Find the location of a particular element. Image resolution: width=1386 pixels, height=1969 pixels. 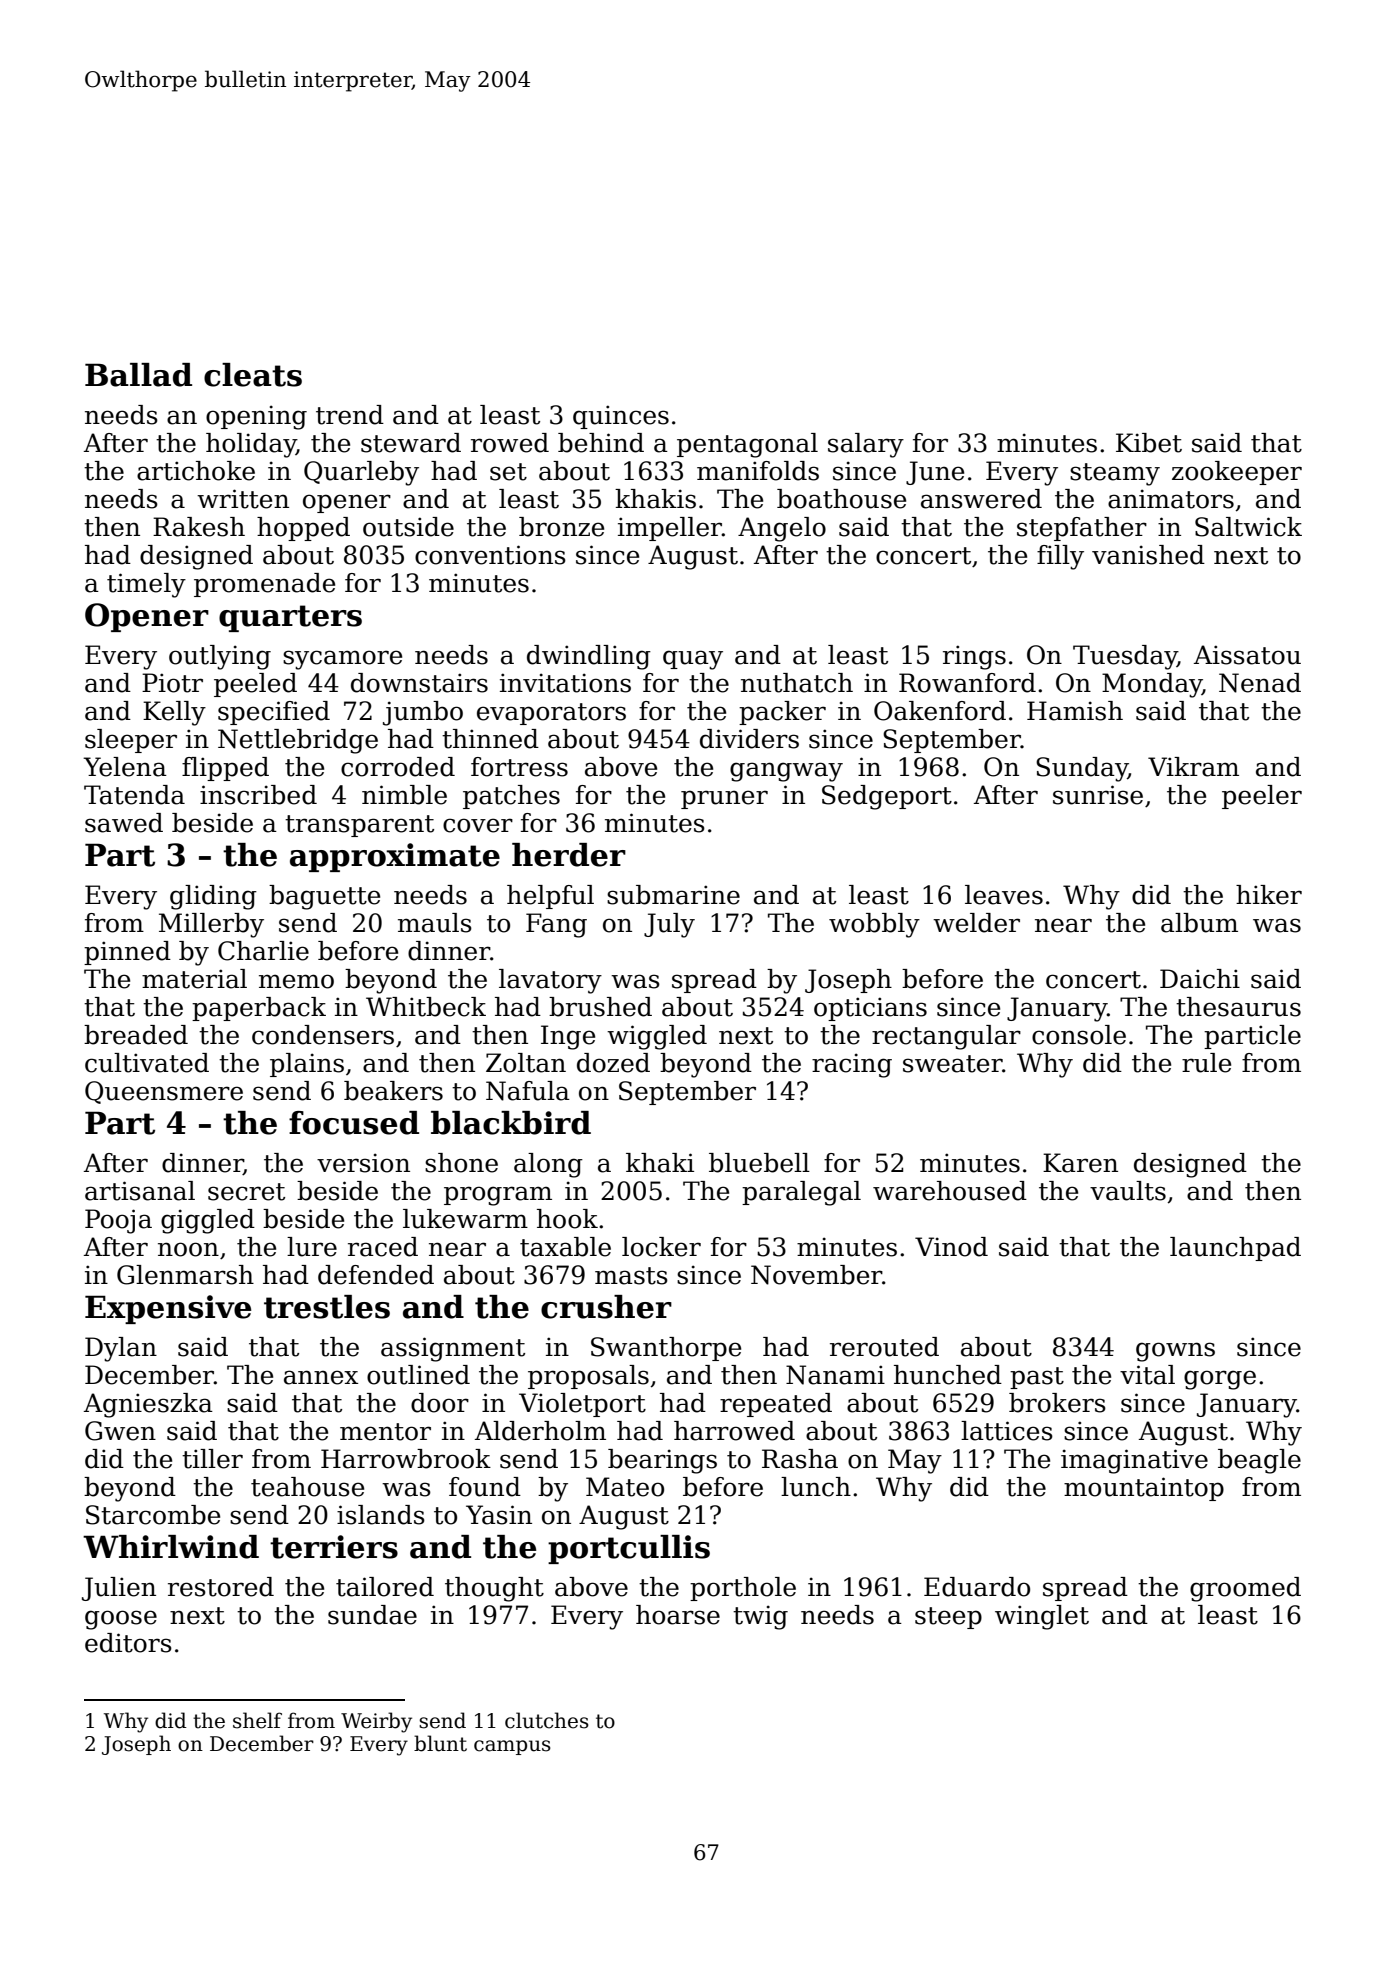

shelf is located at coordinates (257, 1720).
